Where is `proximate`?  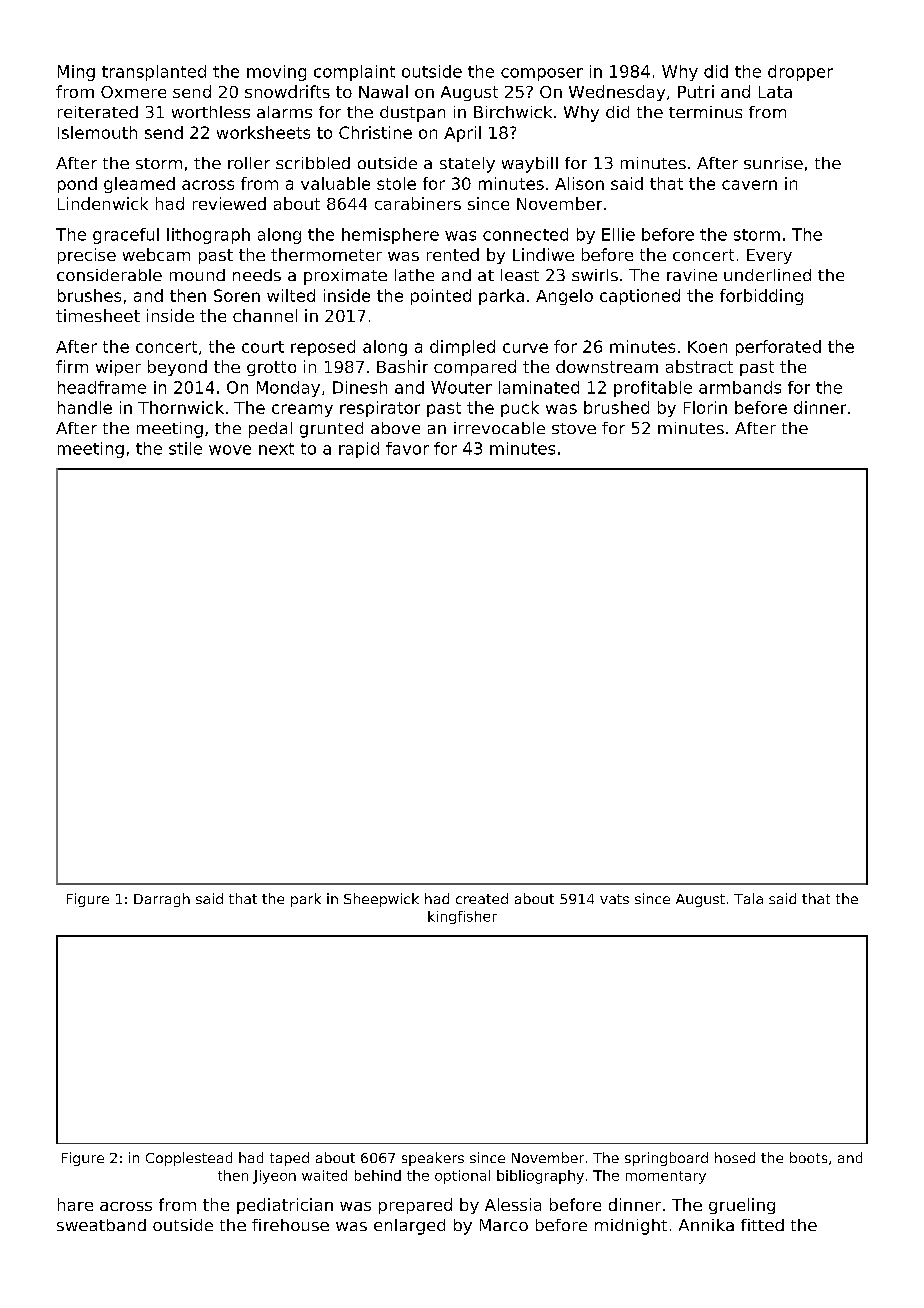
proximate is located at coordinates (345, 277).
